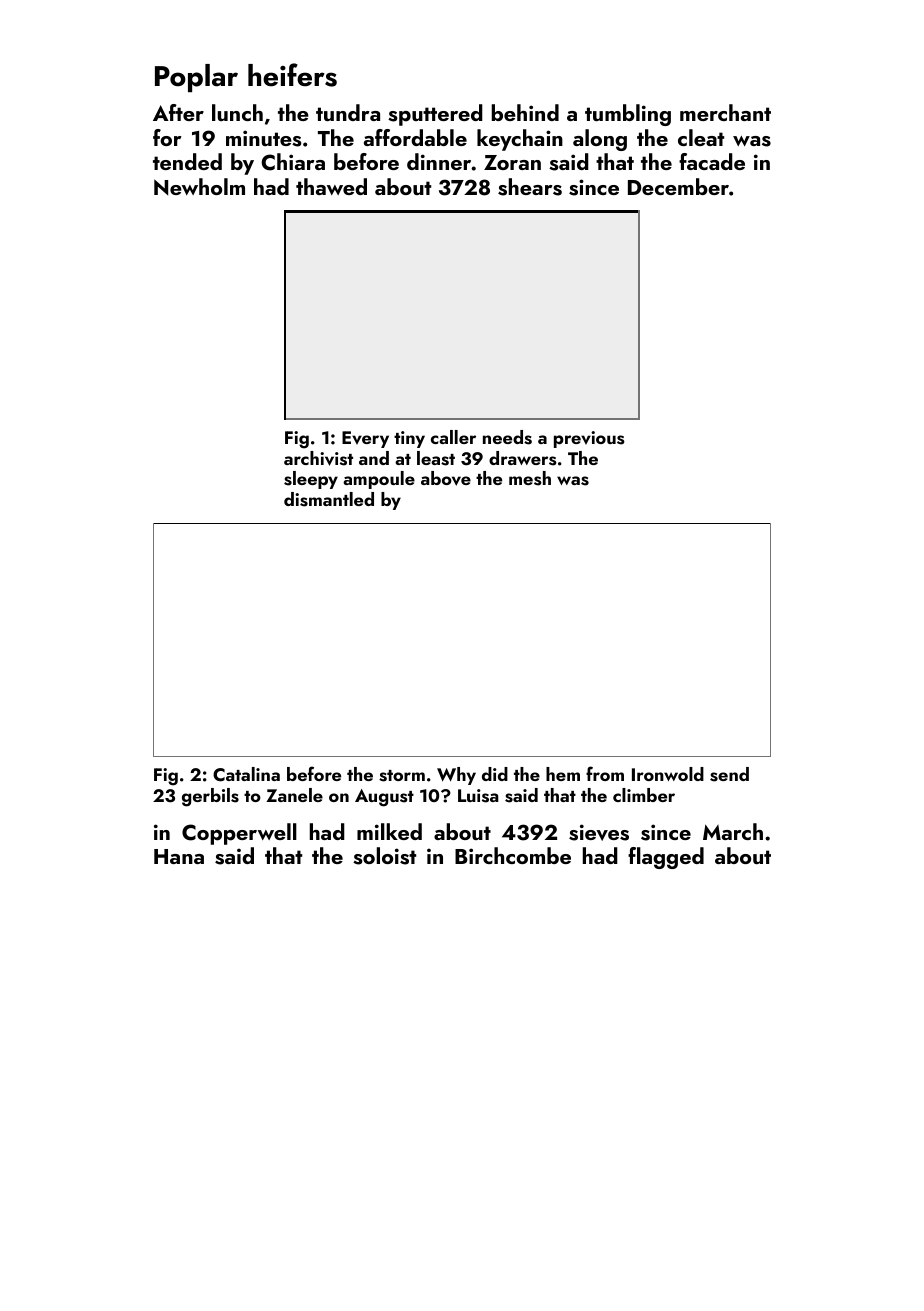 This image has width=924, height=1311. What do you see at coordinates (311, 480) in the image?
I see `sleepy` at bounding box center [311, 480].
